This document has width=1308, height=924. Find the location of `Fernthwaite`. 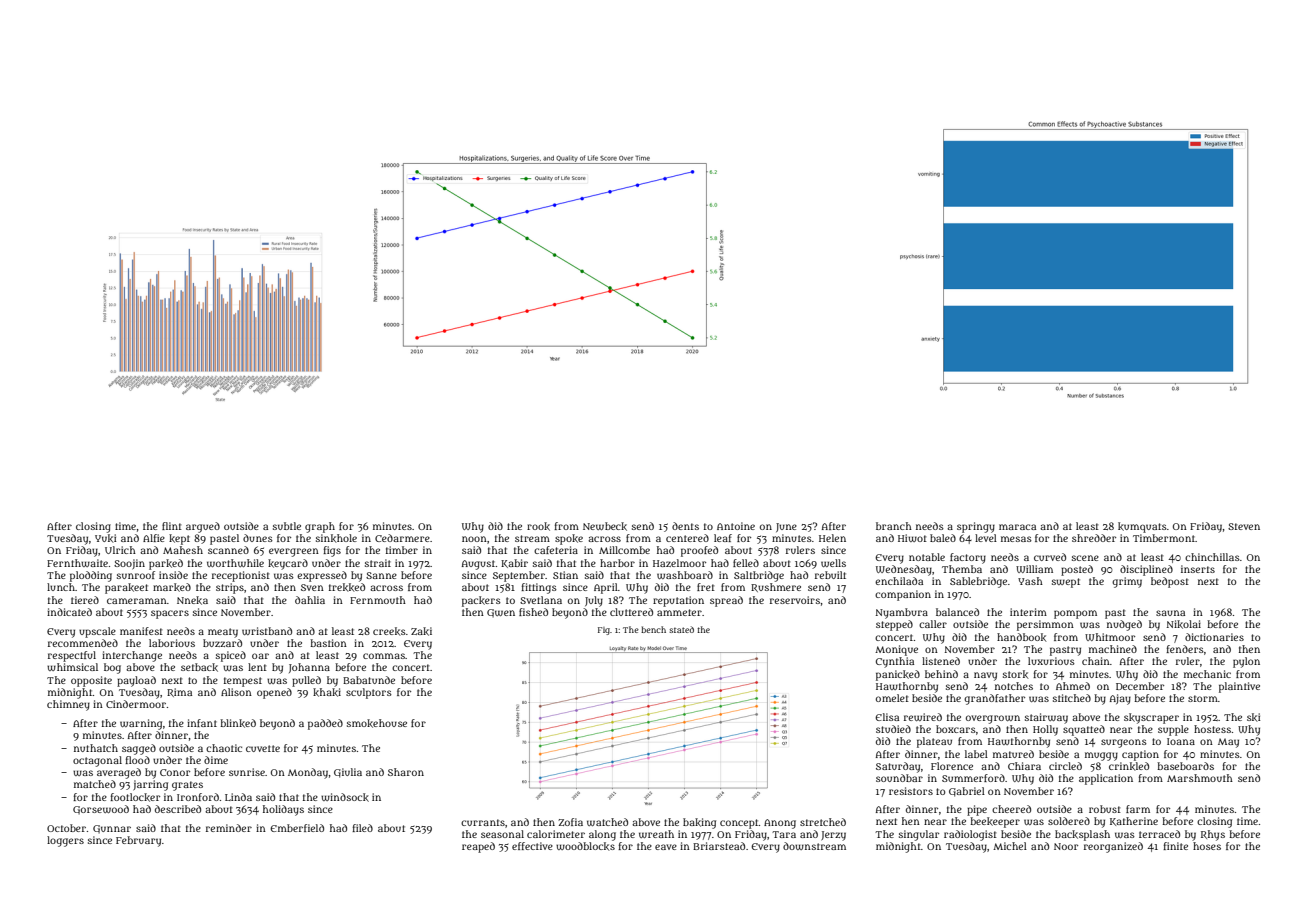

Fernthwaite is located at coordinates (77, 563).
